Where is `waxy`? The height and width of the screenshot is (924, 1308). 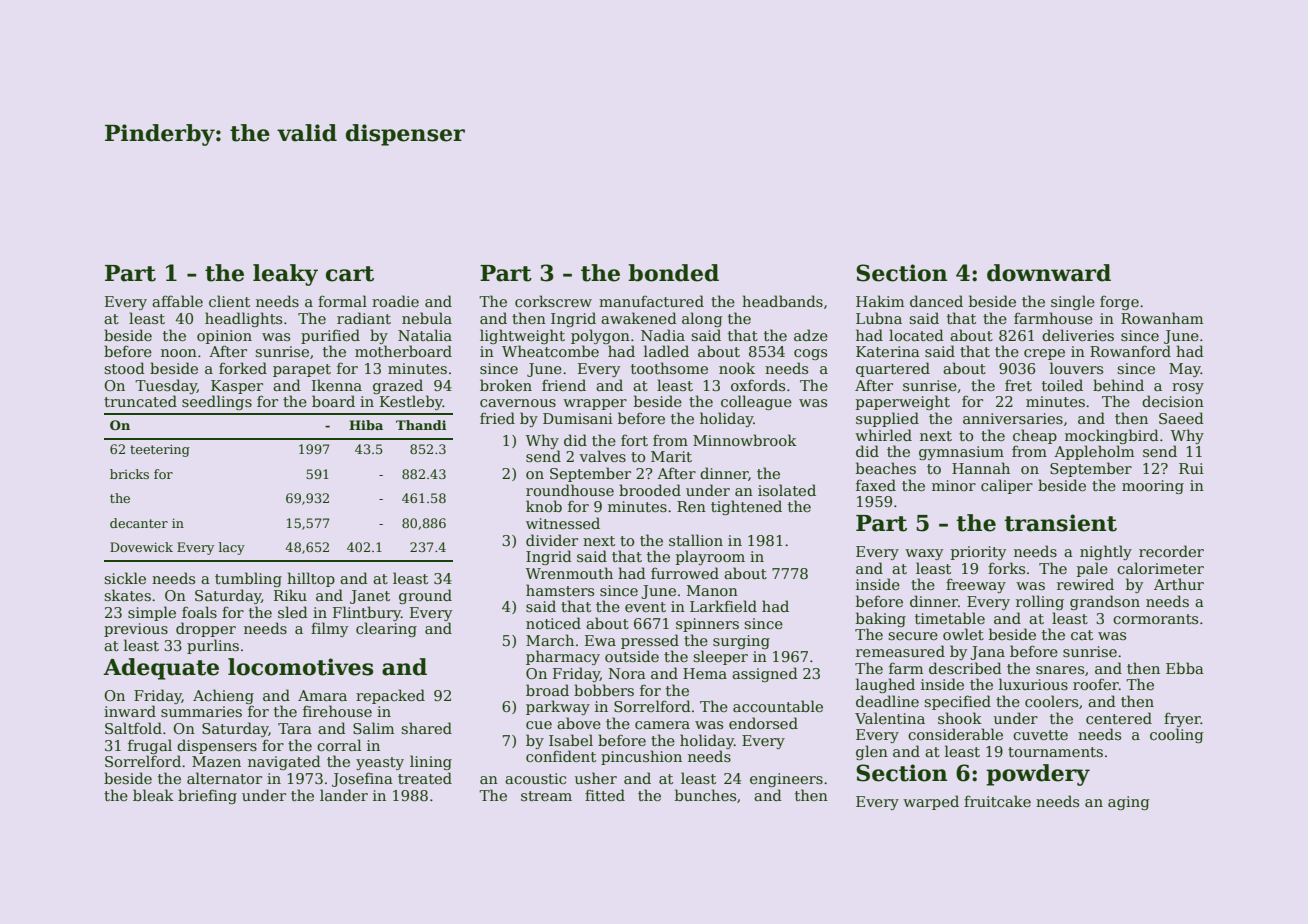 waxy is located at coordinates (924, 554).
